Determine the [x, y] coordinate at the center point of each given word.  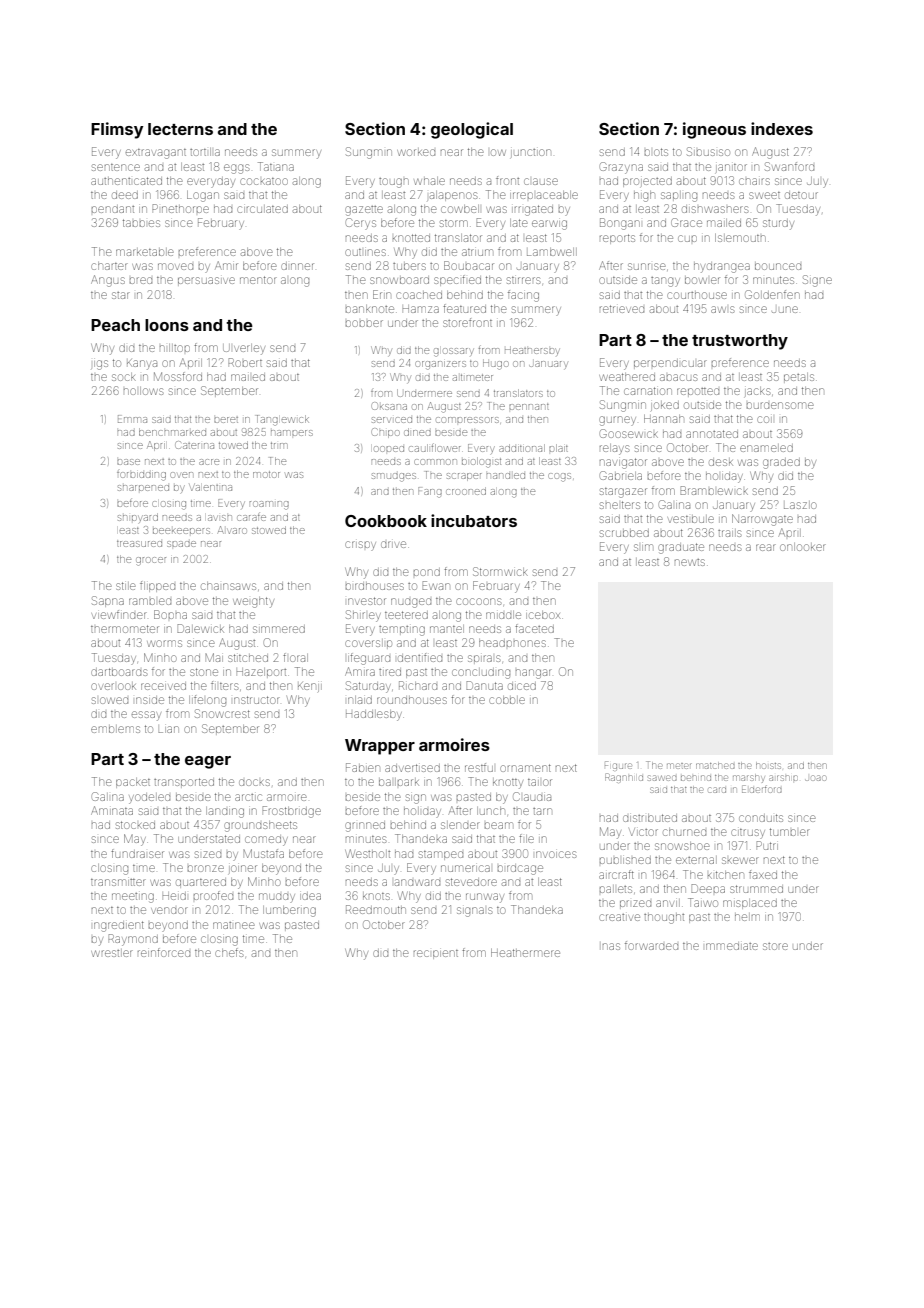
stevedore [471, 882]
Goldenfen [772, 294]
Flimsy [117, 130]
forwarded [651, 945]
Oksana [389, 406]
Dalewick [200, 628]
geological [472, 130]
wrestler [112, 953]
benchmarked [172, 432]
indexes [782, 128]
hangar [534, 674]
